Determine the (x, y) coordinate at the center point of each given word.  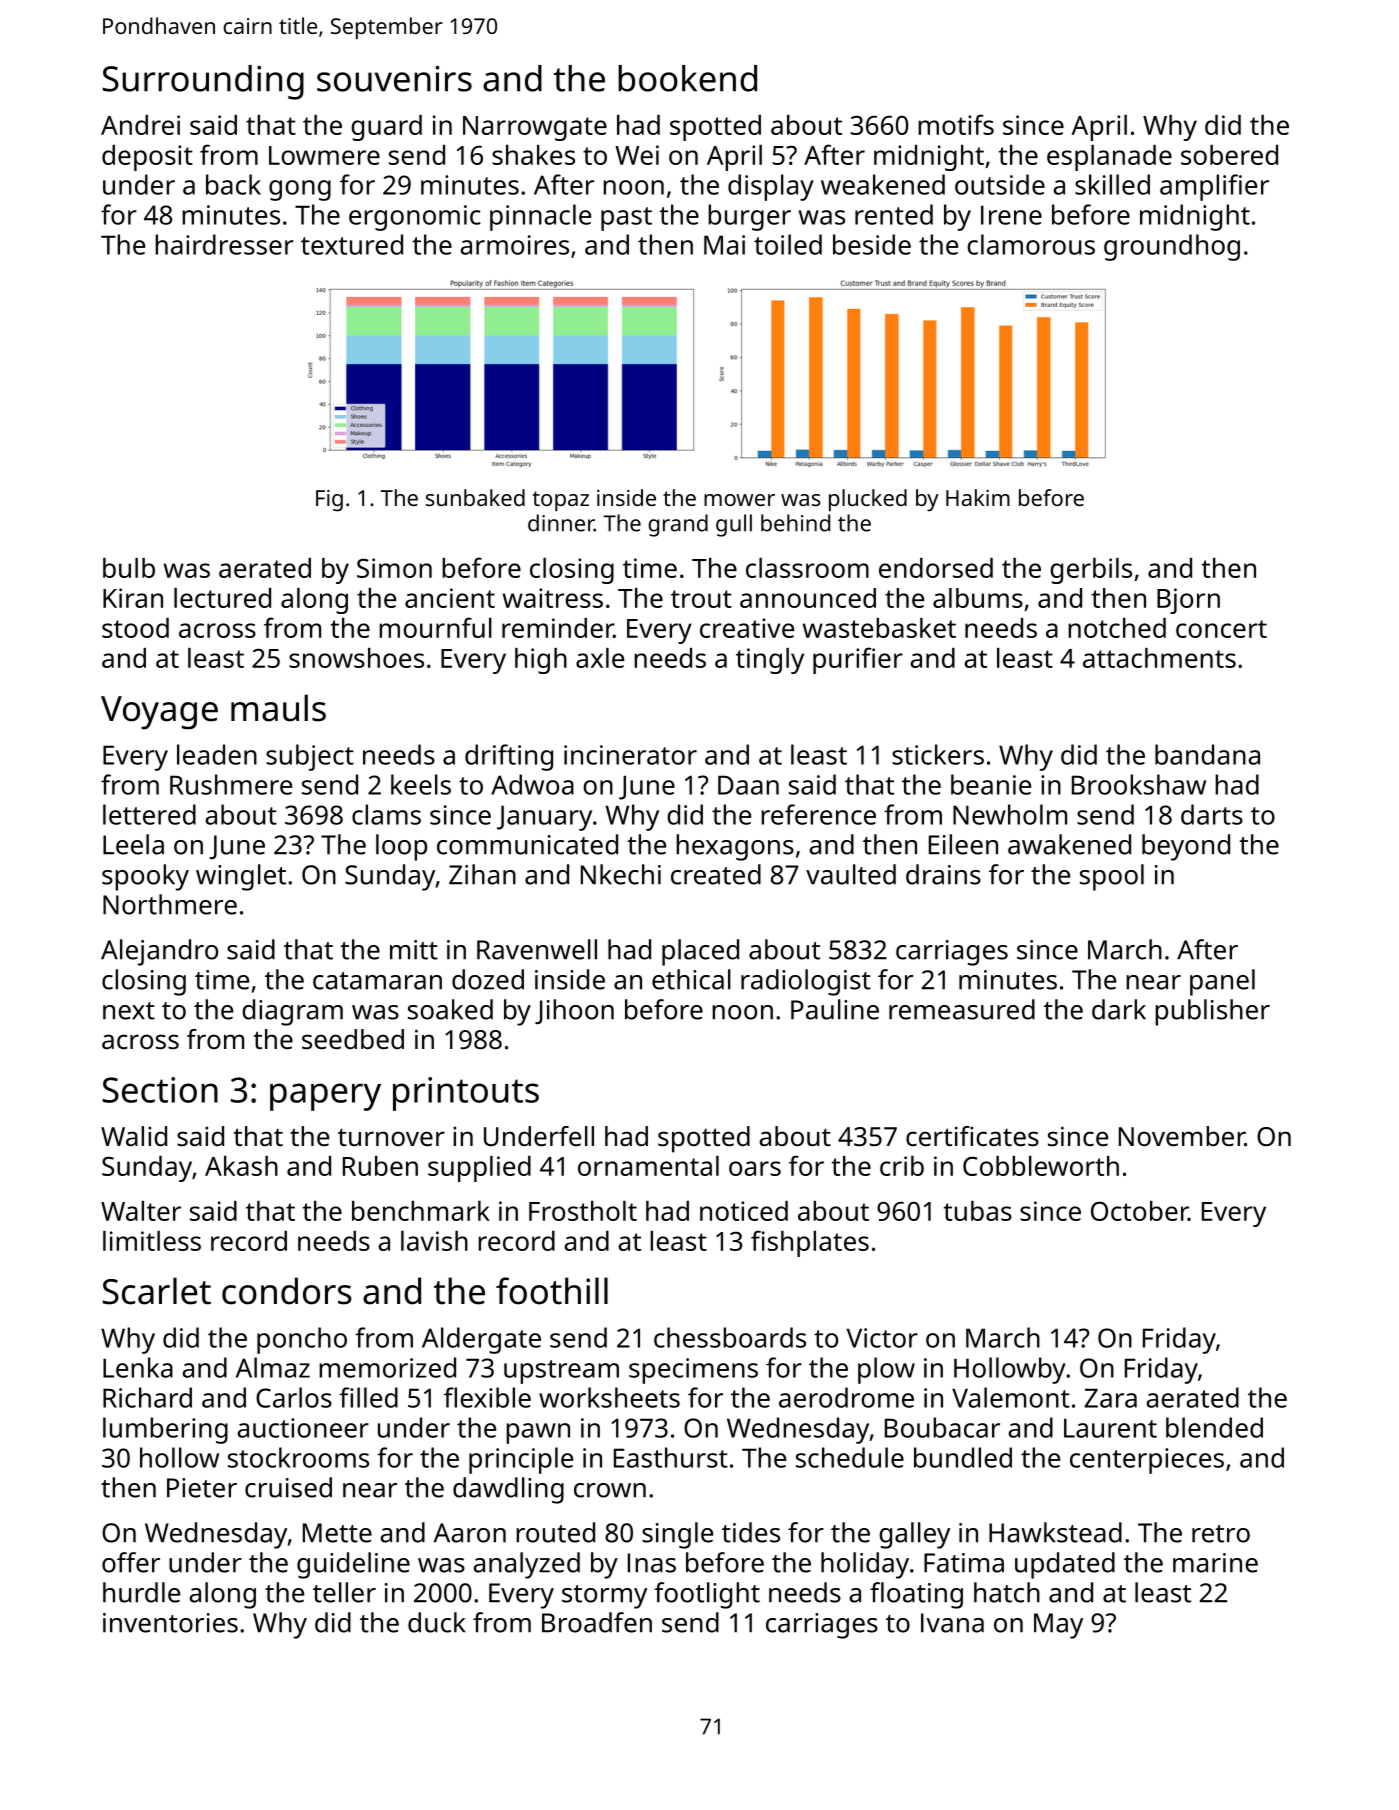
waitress (553, 598)
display (771, 187)
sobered (1229, 155)
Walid (134, 1136)
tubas (978, 1211)
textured (352, 244)
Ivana (952, 1623)
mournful (435, 627)
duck (436, 1622)
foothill (552, 1291)
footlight (707, 1595)
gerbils (1091, 571)
